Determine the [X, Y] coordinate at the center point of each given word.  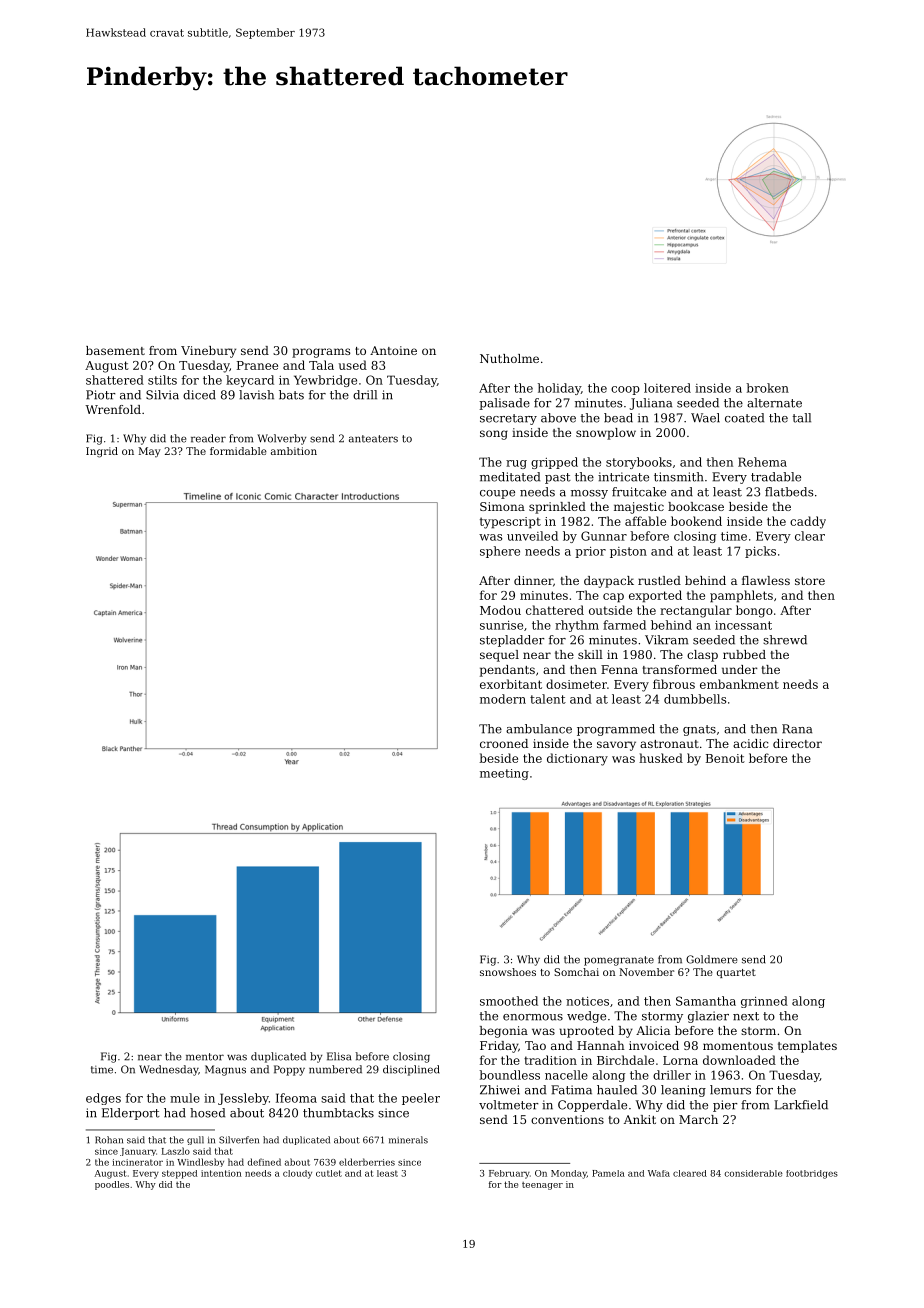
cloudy [297, 1174]
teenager [542, 1186]
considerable [754, 1173]
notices [587, 1001]
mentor [205, 1057]
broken [767, 388]
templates [807, 1047]
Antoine [393, 350]
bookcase [696, 506]
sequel [499, 656]
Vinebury [208, 352]
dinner [533, 580]
